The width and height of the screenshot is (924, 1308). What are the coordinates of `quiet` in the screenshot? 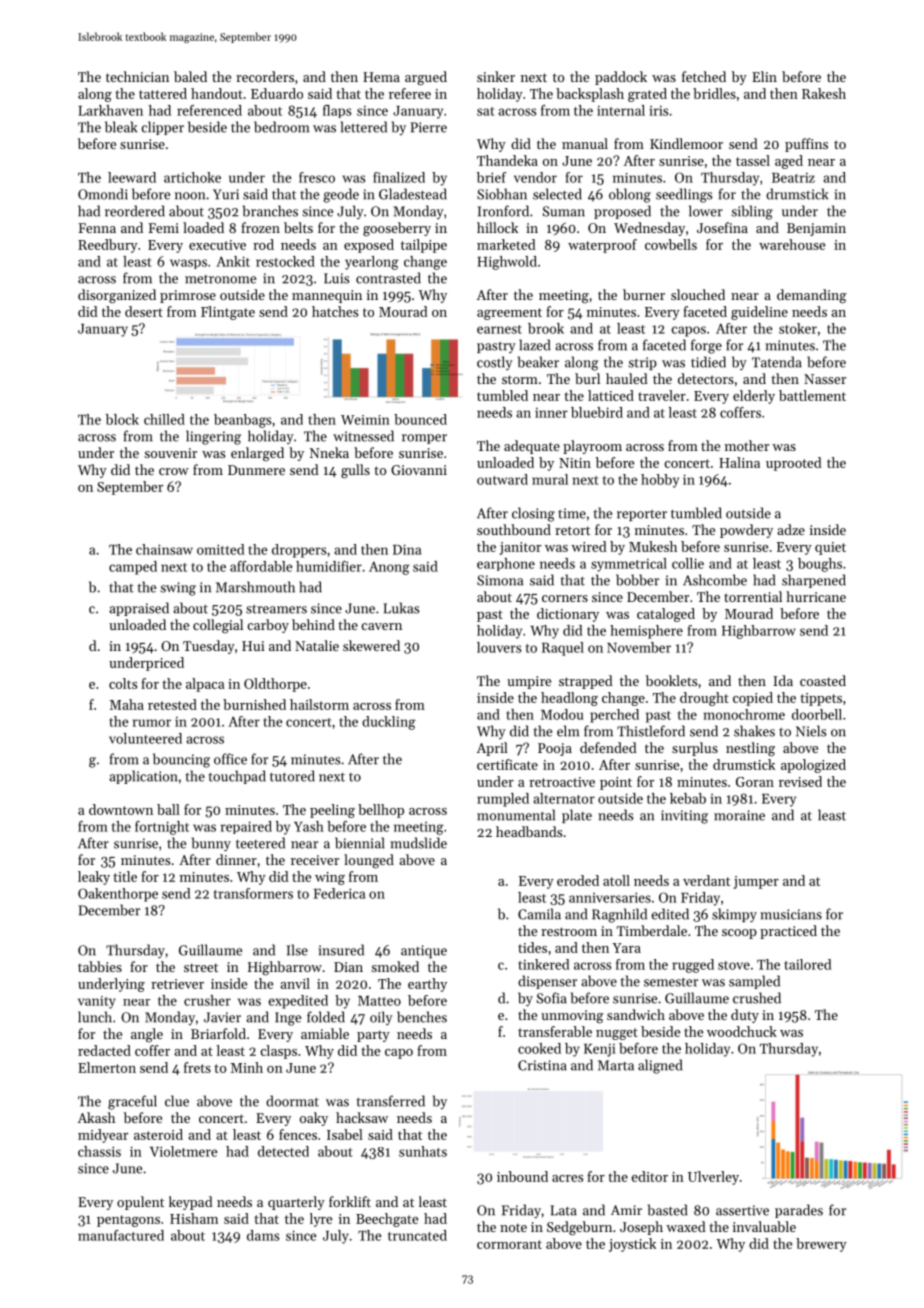 It's located at (830, 548).
